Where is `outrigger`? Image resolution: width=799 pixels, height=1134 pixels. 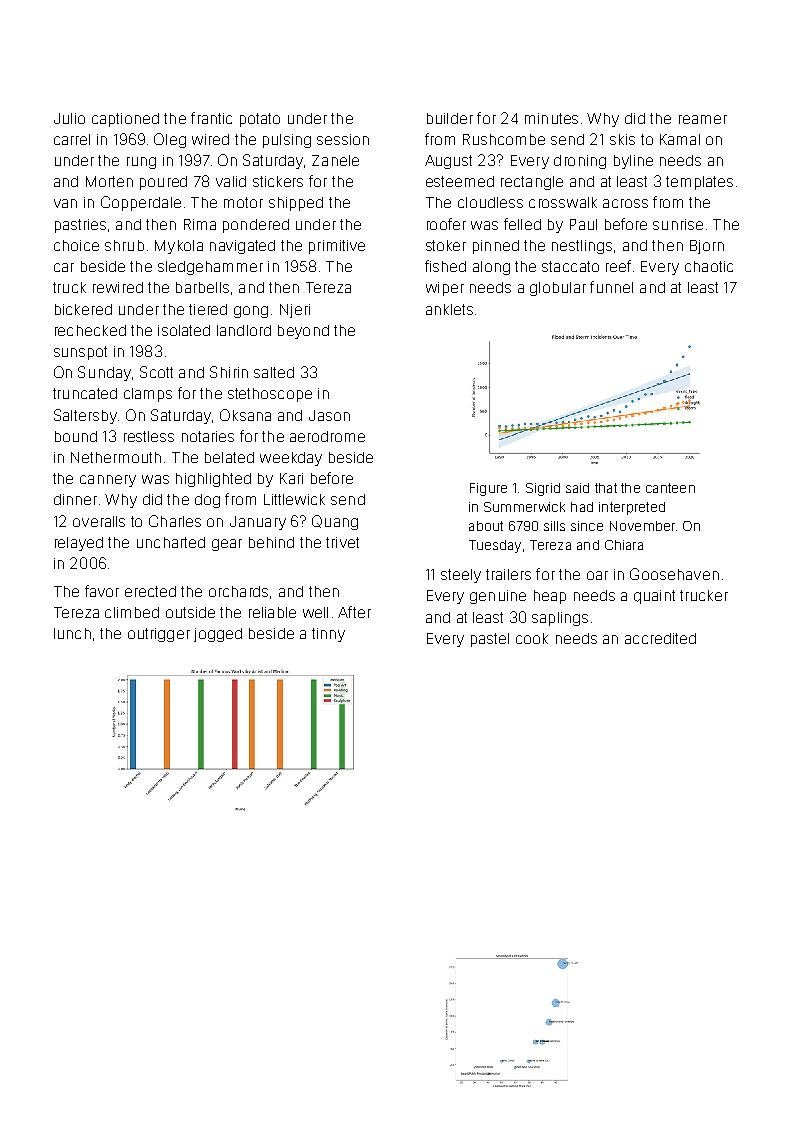
outrigger is located at coordinates (159, 635).
